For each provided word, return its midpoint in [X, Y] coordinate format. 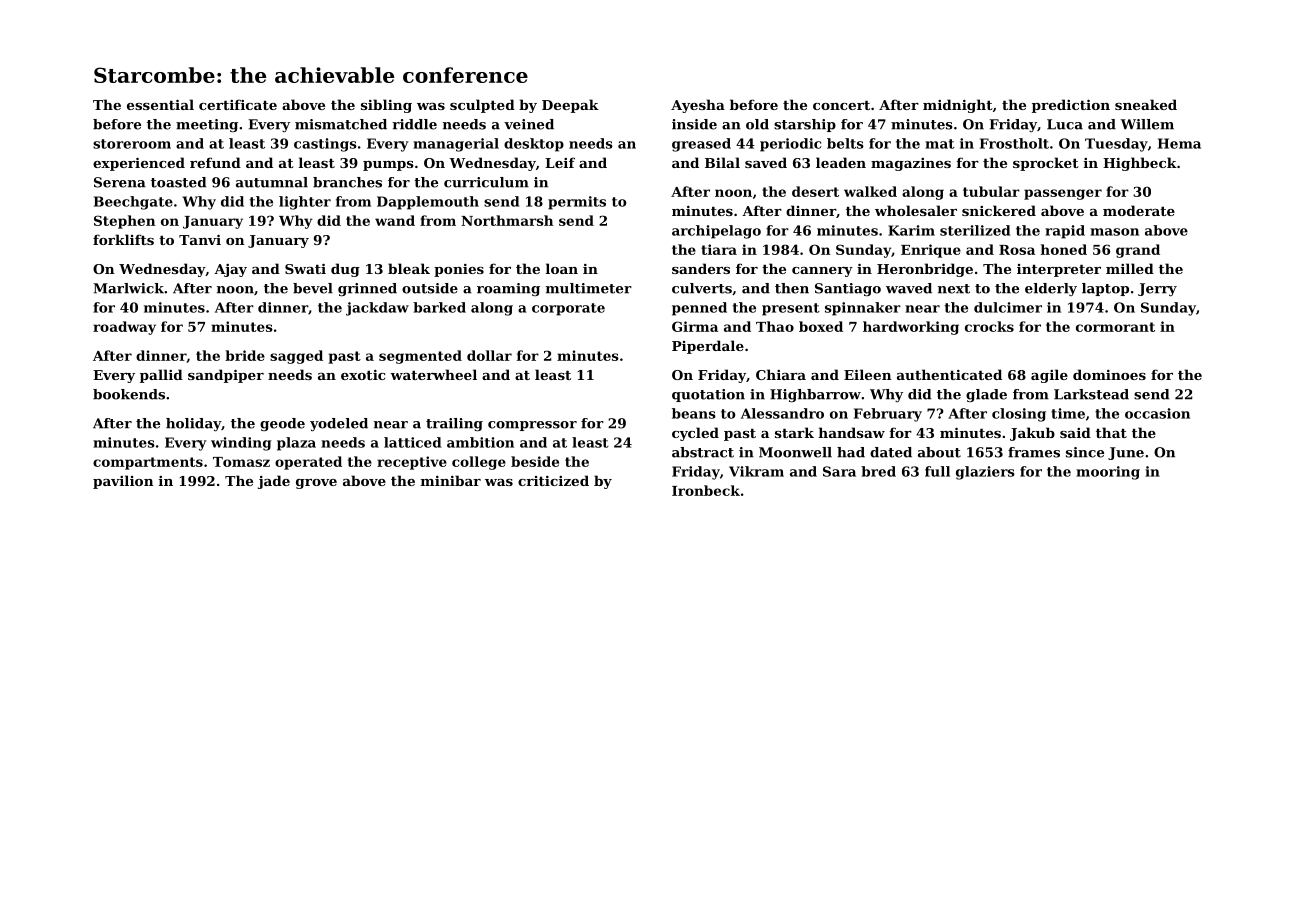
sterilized [975, 230]
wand [395, 220]
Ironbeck [706, 490]
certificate [238, 104]
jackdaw [377, 309]
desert [815, 191]
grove [316, 484]
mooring [1108, 473]
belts [845, 143]
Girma [695, 326]
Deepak [570, 106]
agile [1049, 376]
